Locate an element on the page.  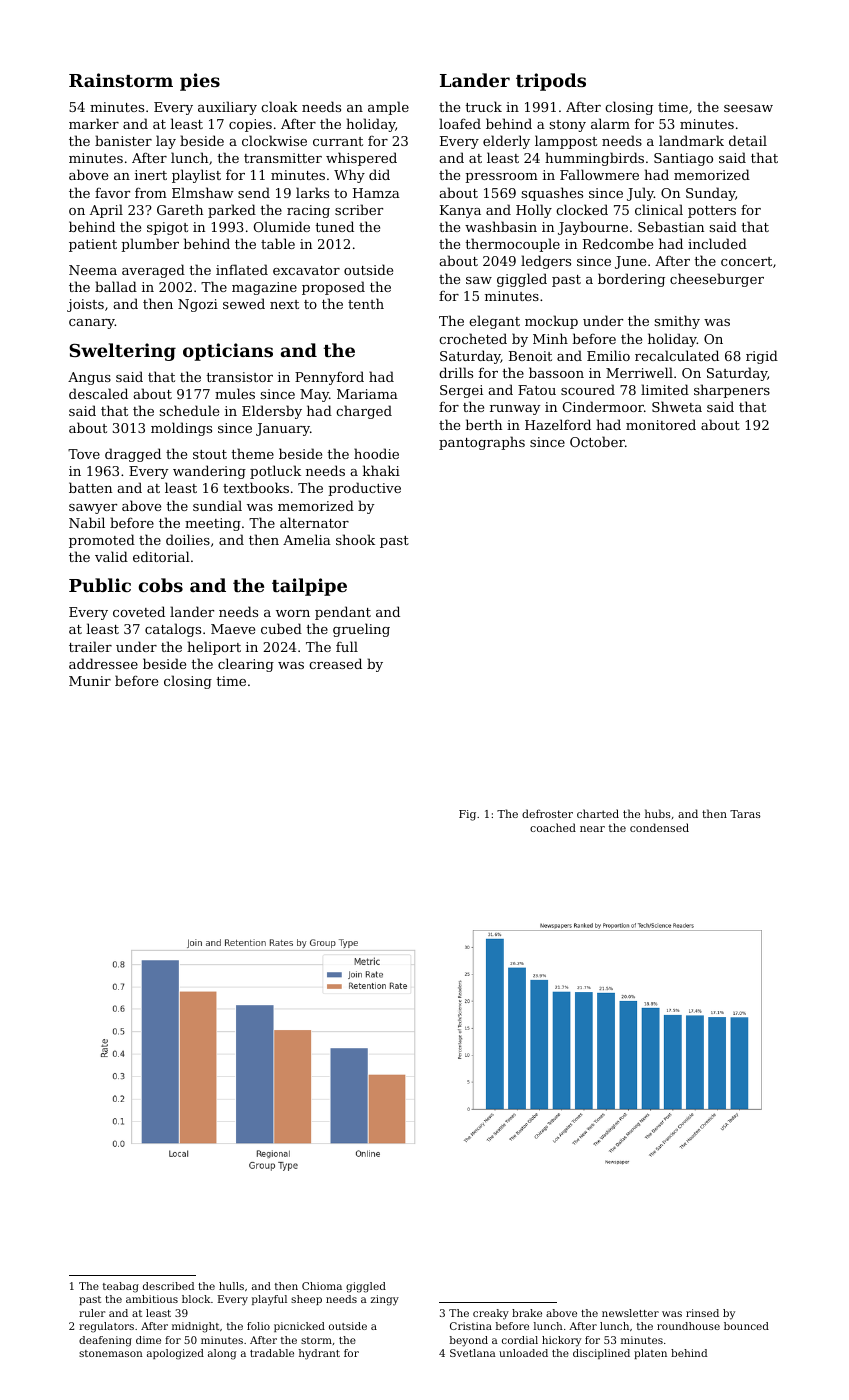
crocheted is located at coordinates (473, 338).
